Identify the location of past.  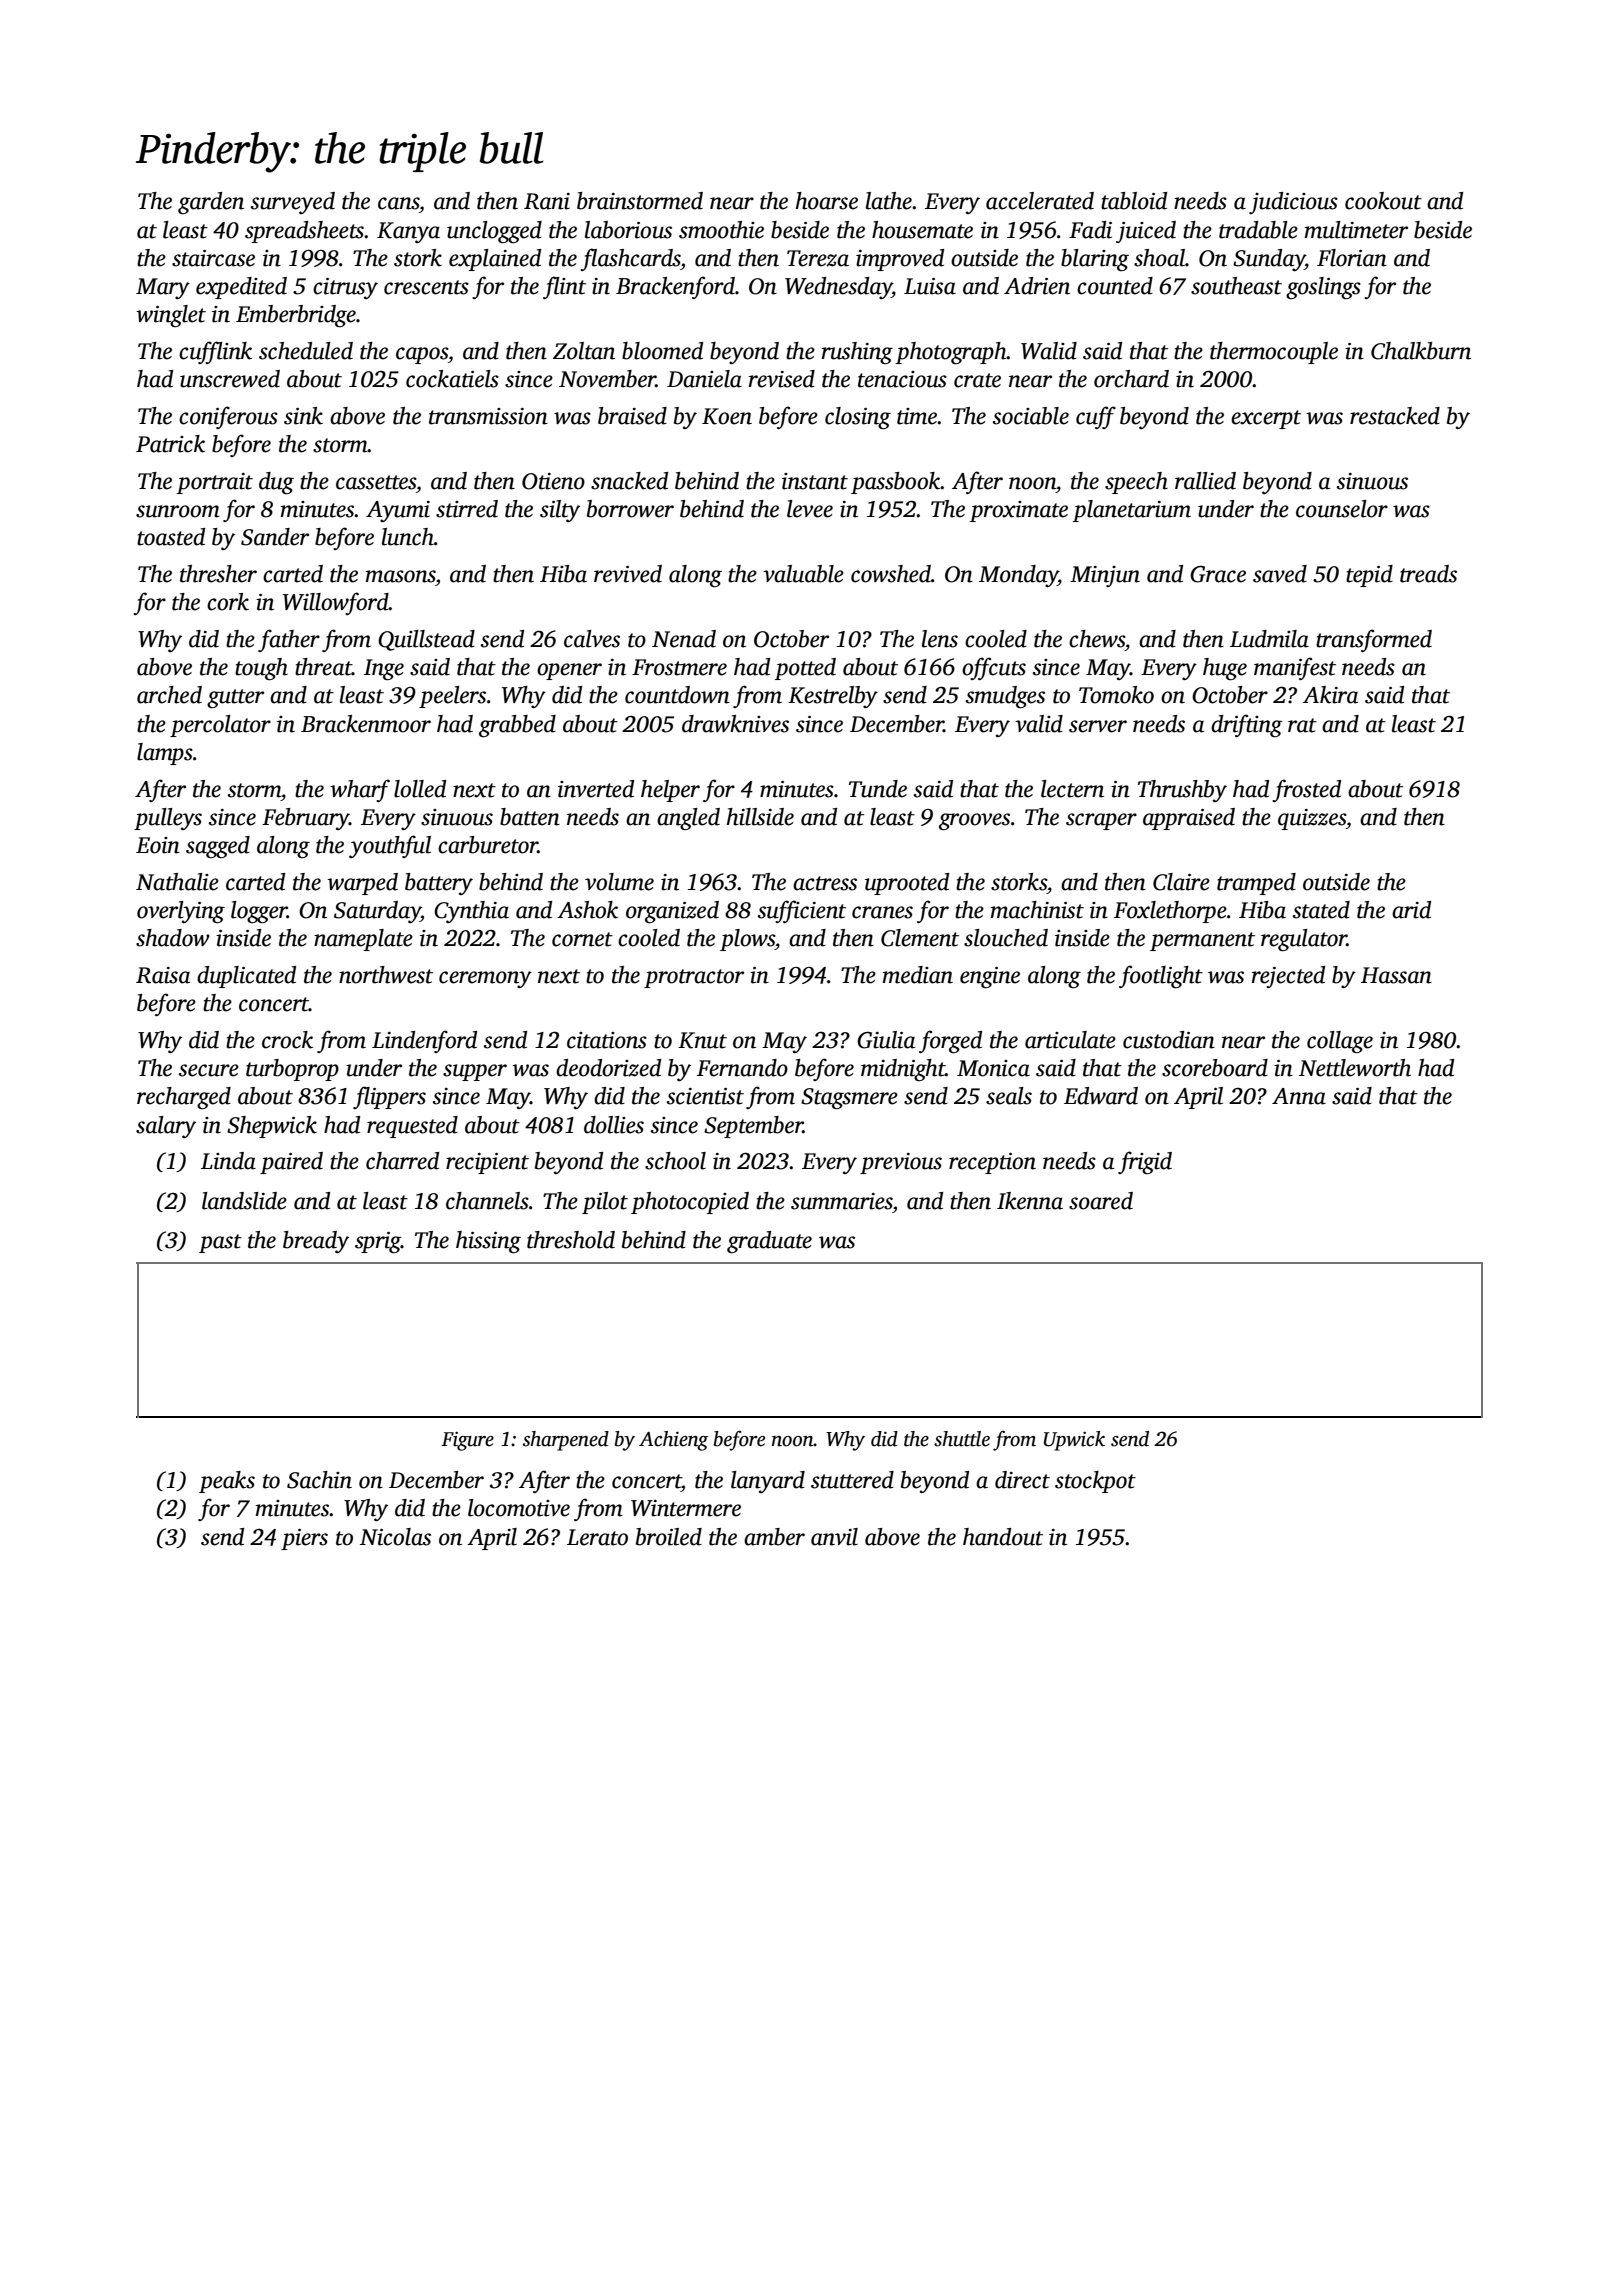
(220, 1243).
